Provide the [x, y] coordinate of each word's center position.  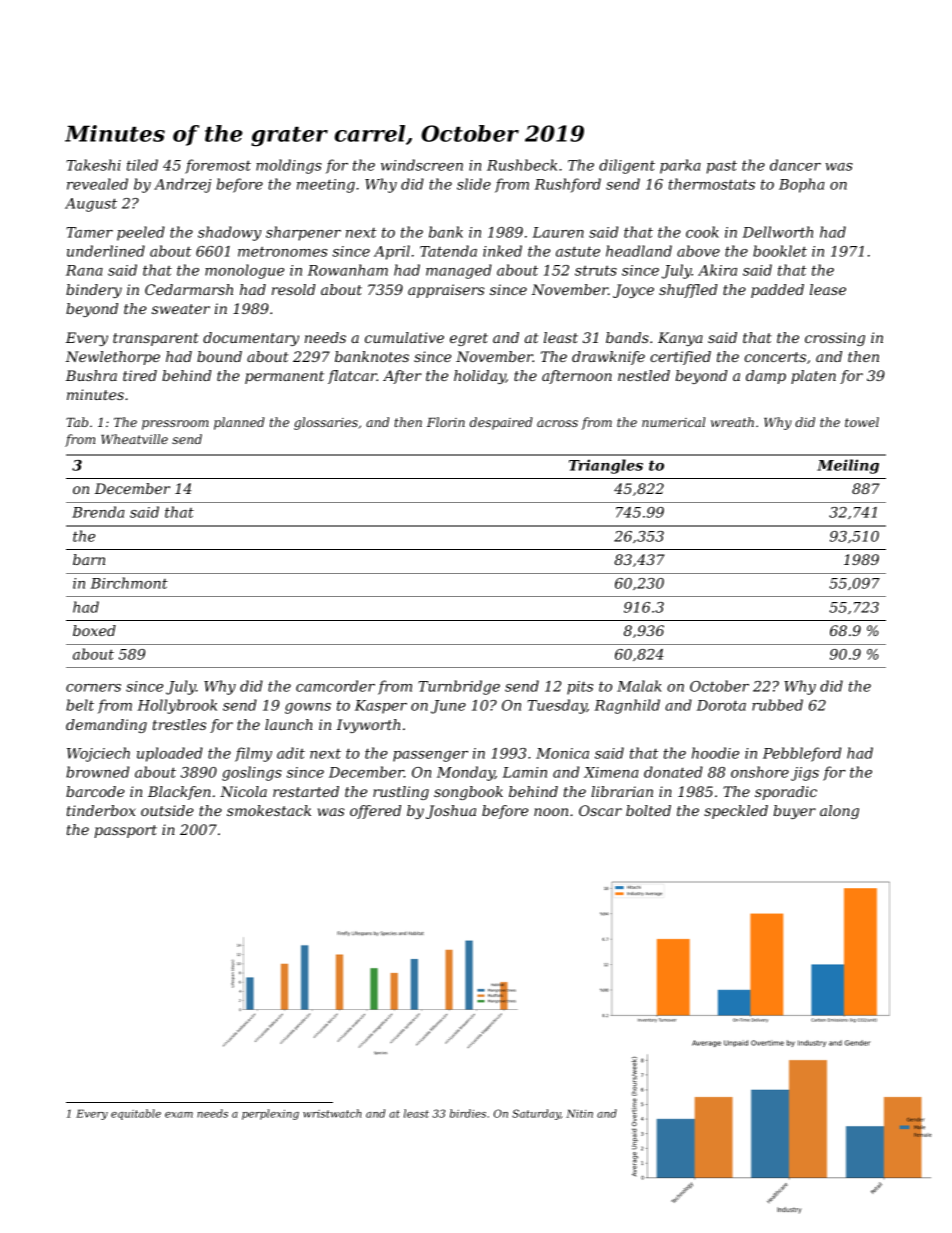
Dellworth [777, 232]
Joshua [451, 812]
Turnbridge [459, 687]
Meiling [848, 466]
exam [179, 1115]
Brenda [98, 512]
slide [474, 184]
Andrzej [182, 185]
